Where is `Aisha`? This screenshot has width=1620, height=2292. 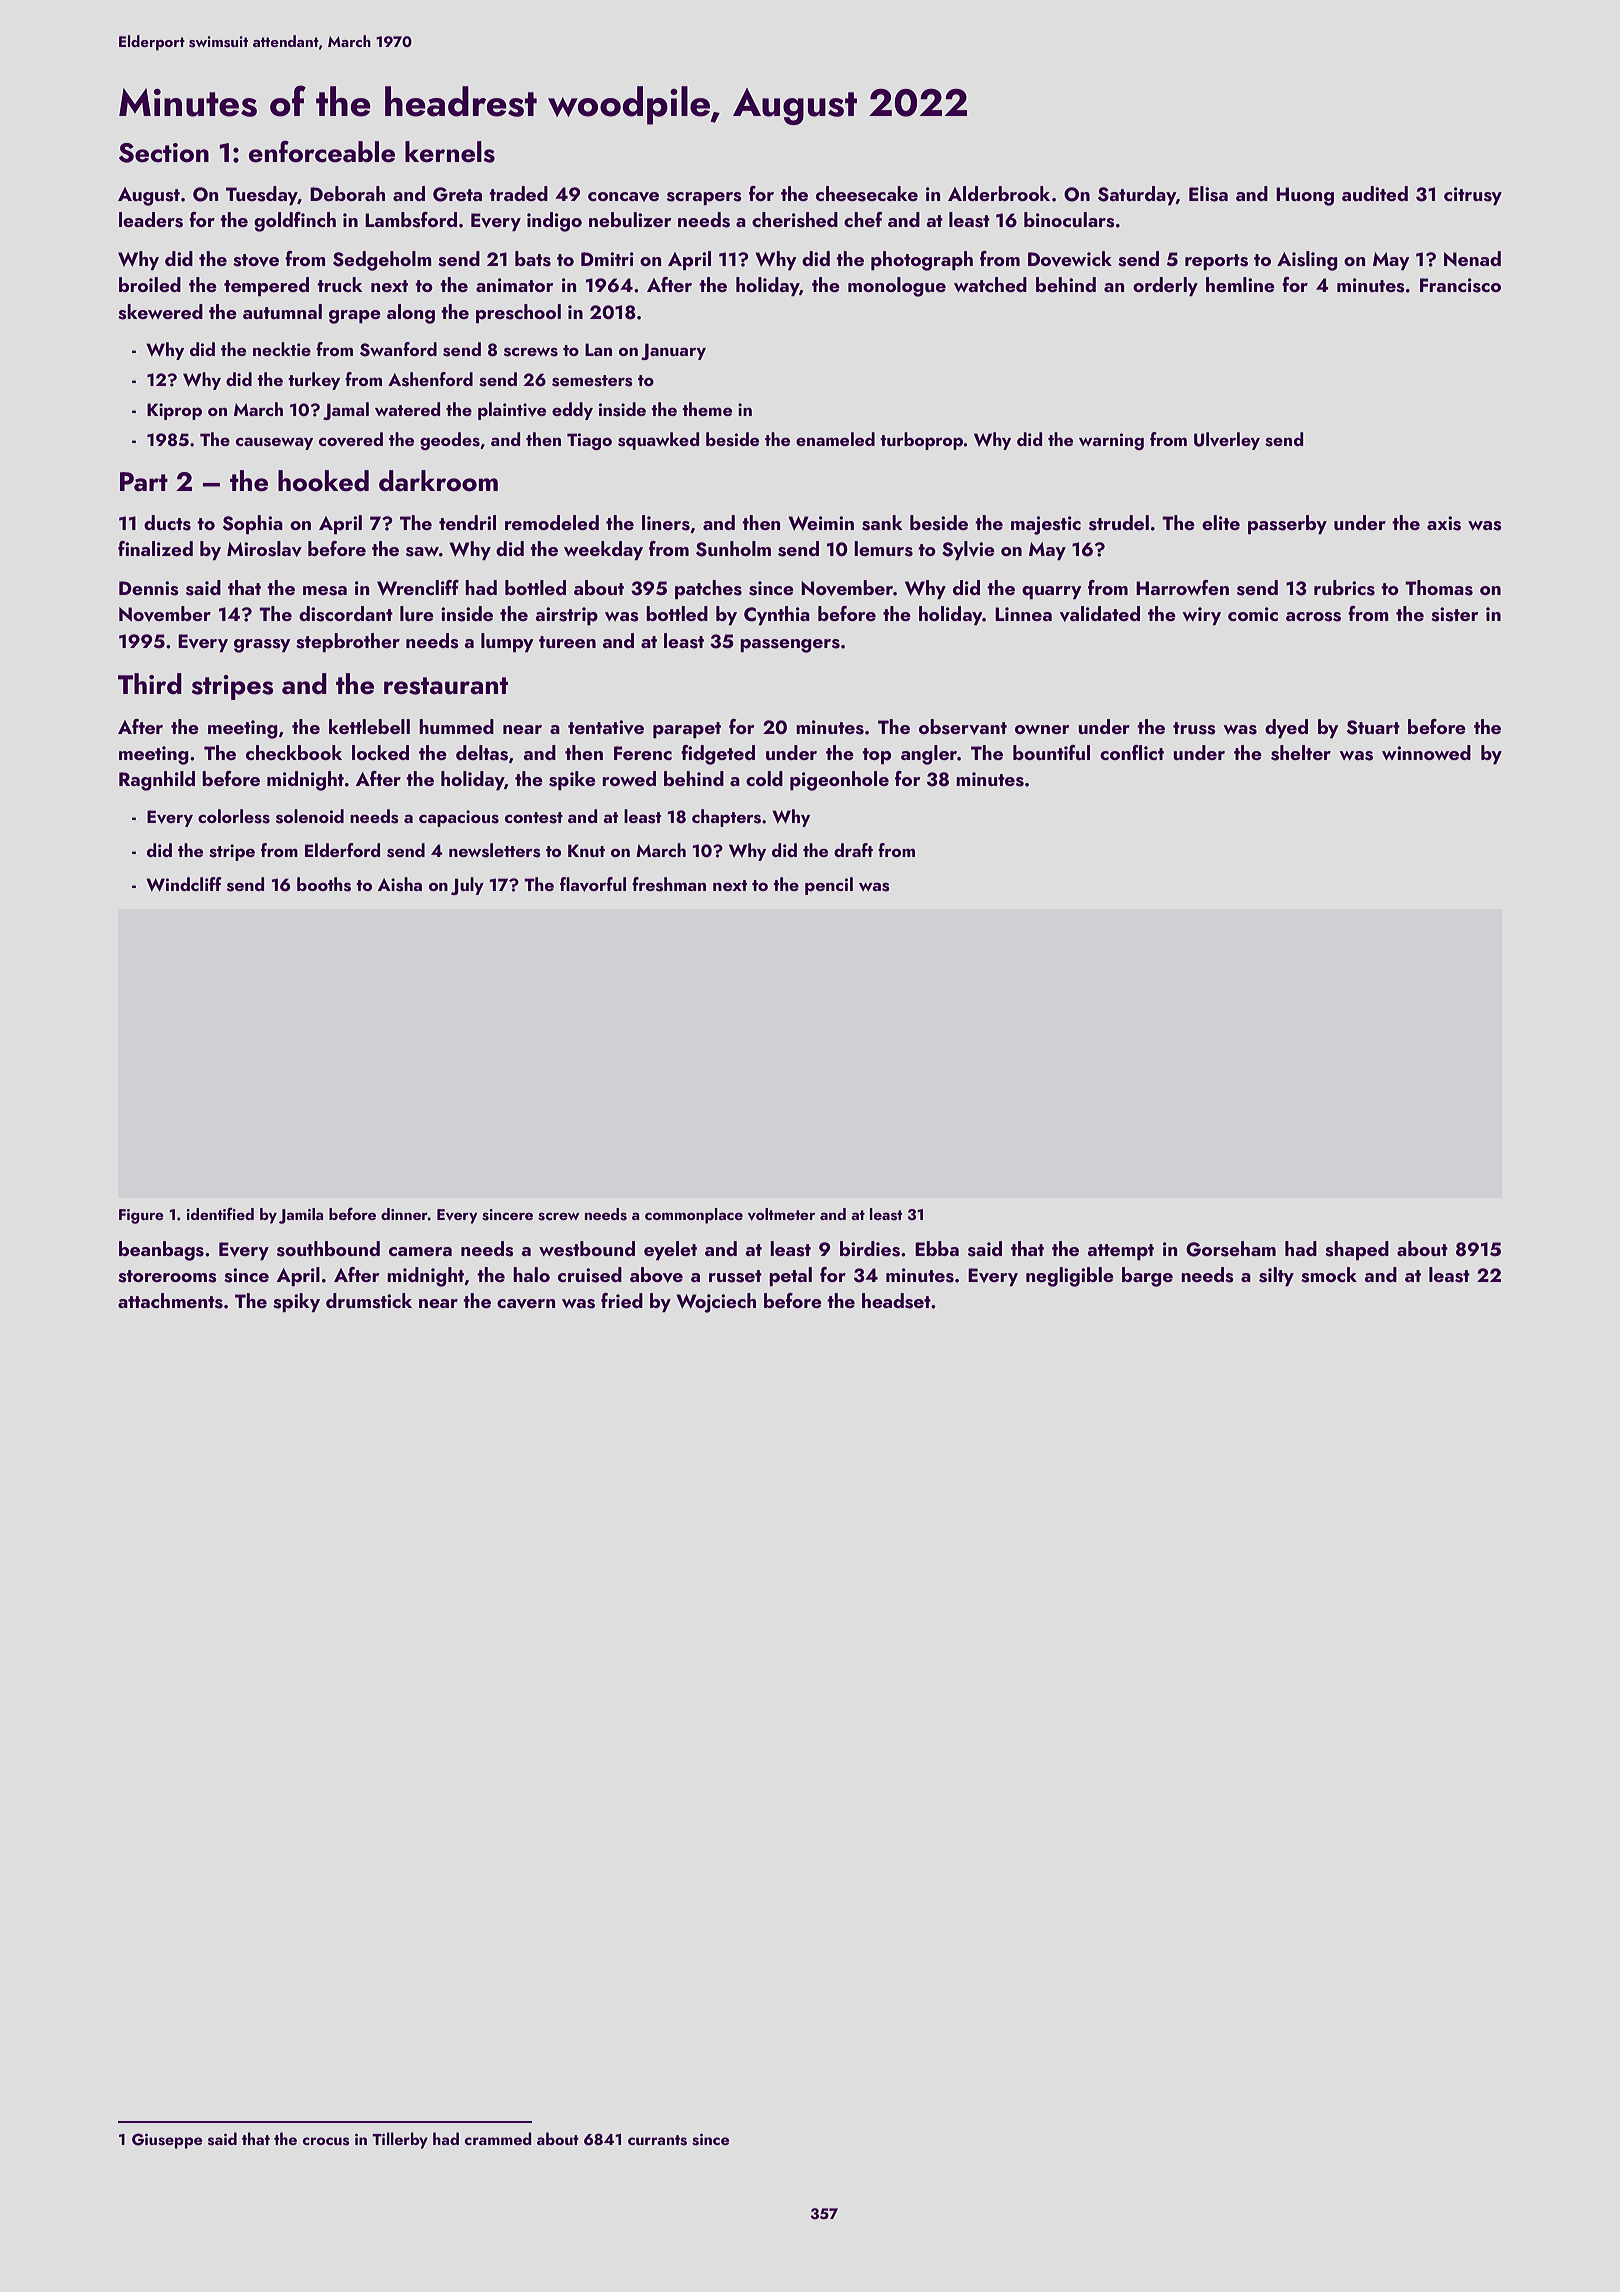 Aisha is located at coordinates (400, 884).
